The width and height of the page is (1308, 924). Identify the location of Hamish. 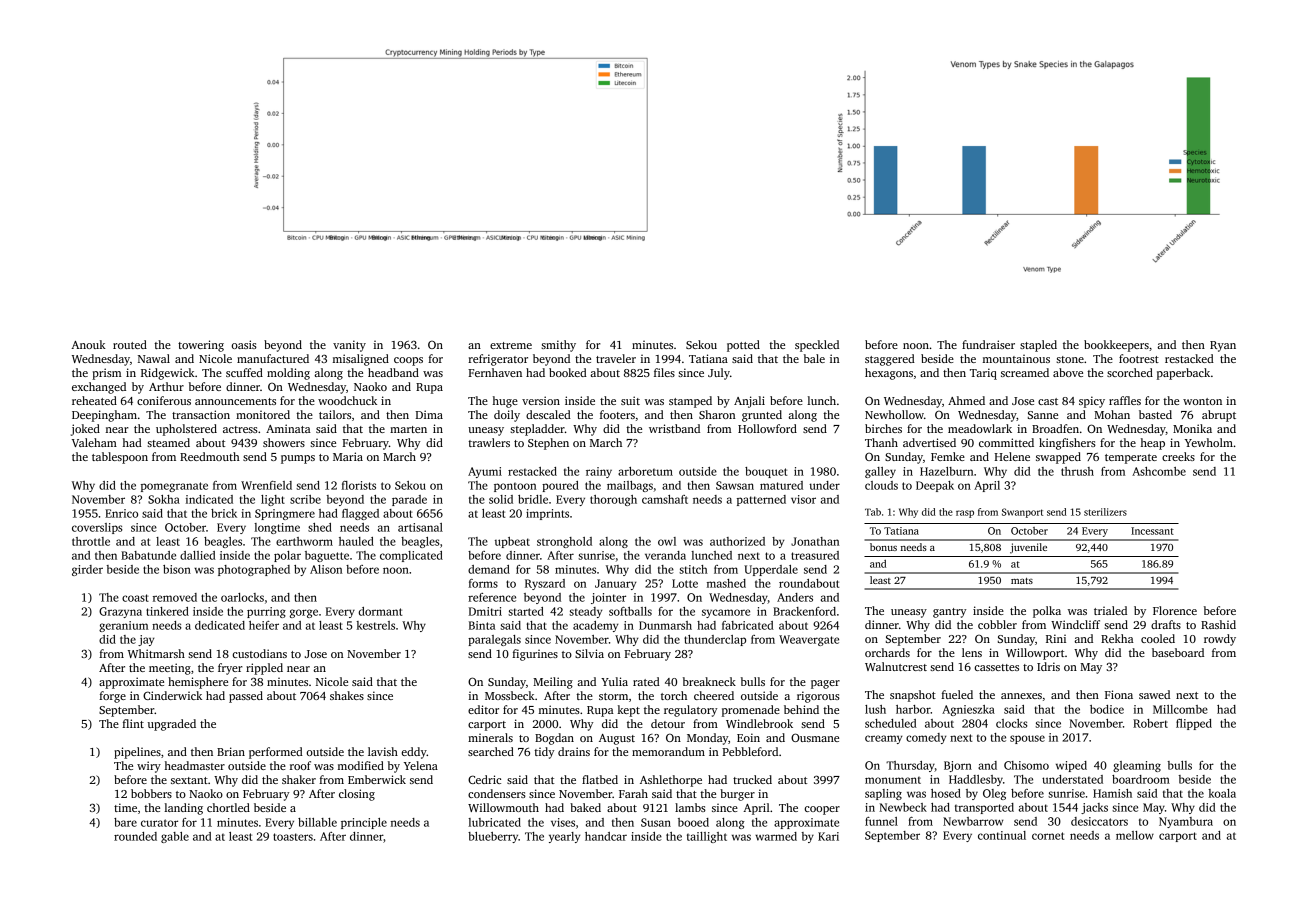
(1112, 793).
